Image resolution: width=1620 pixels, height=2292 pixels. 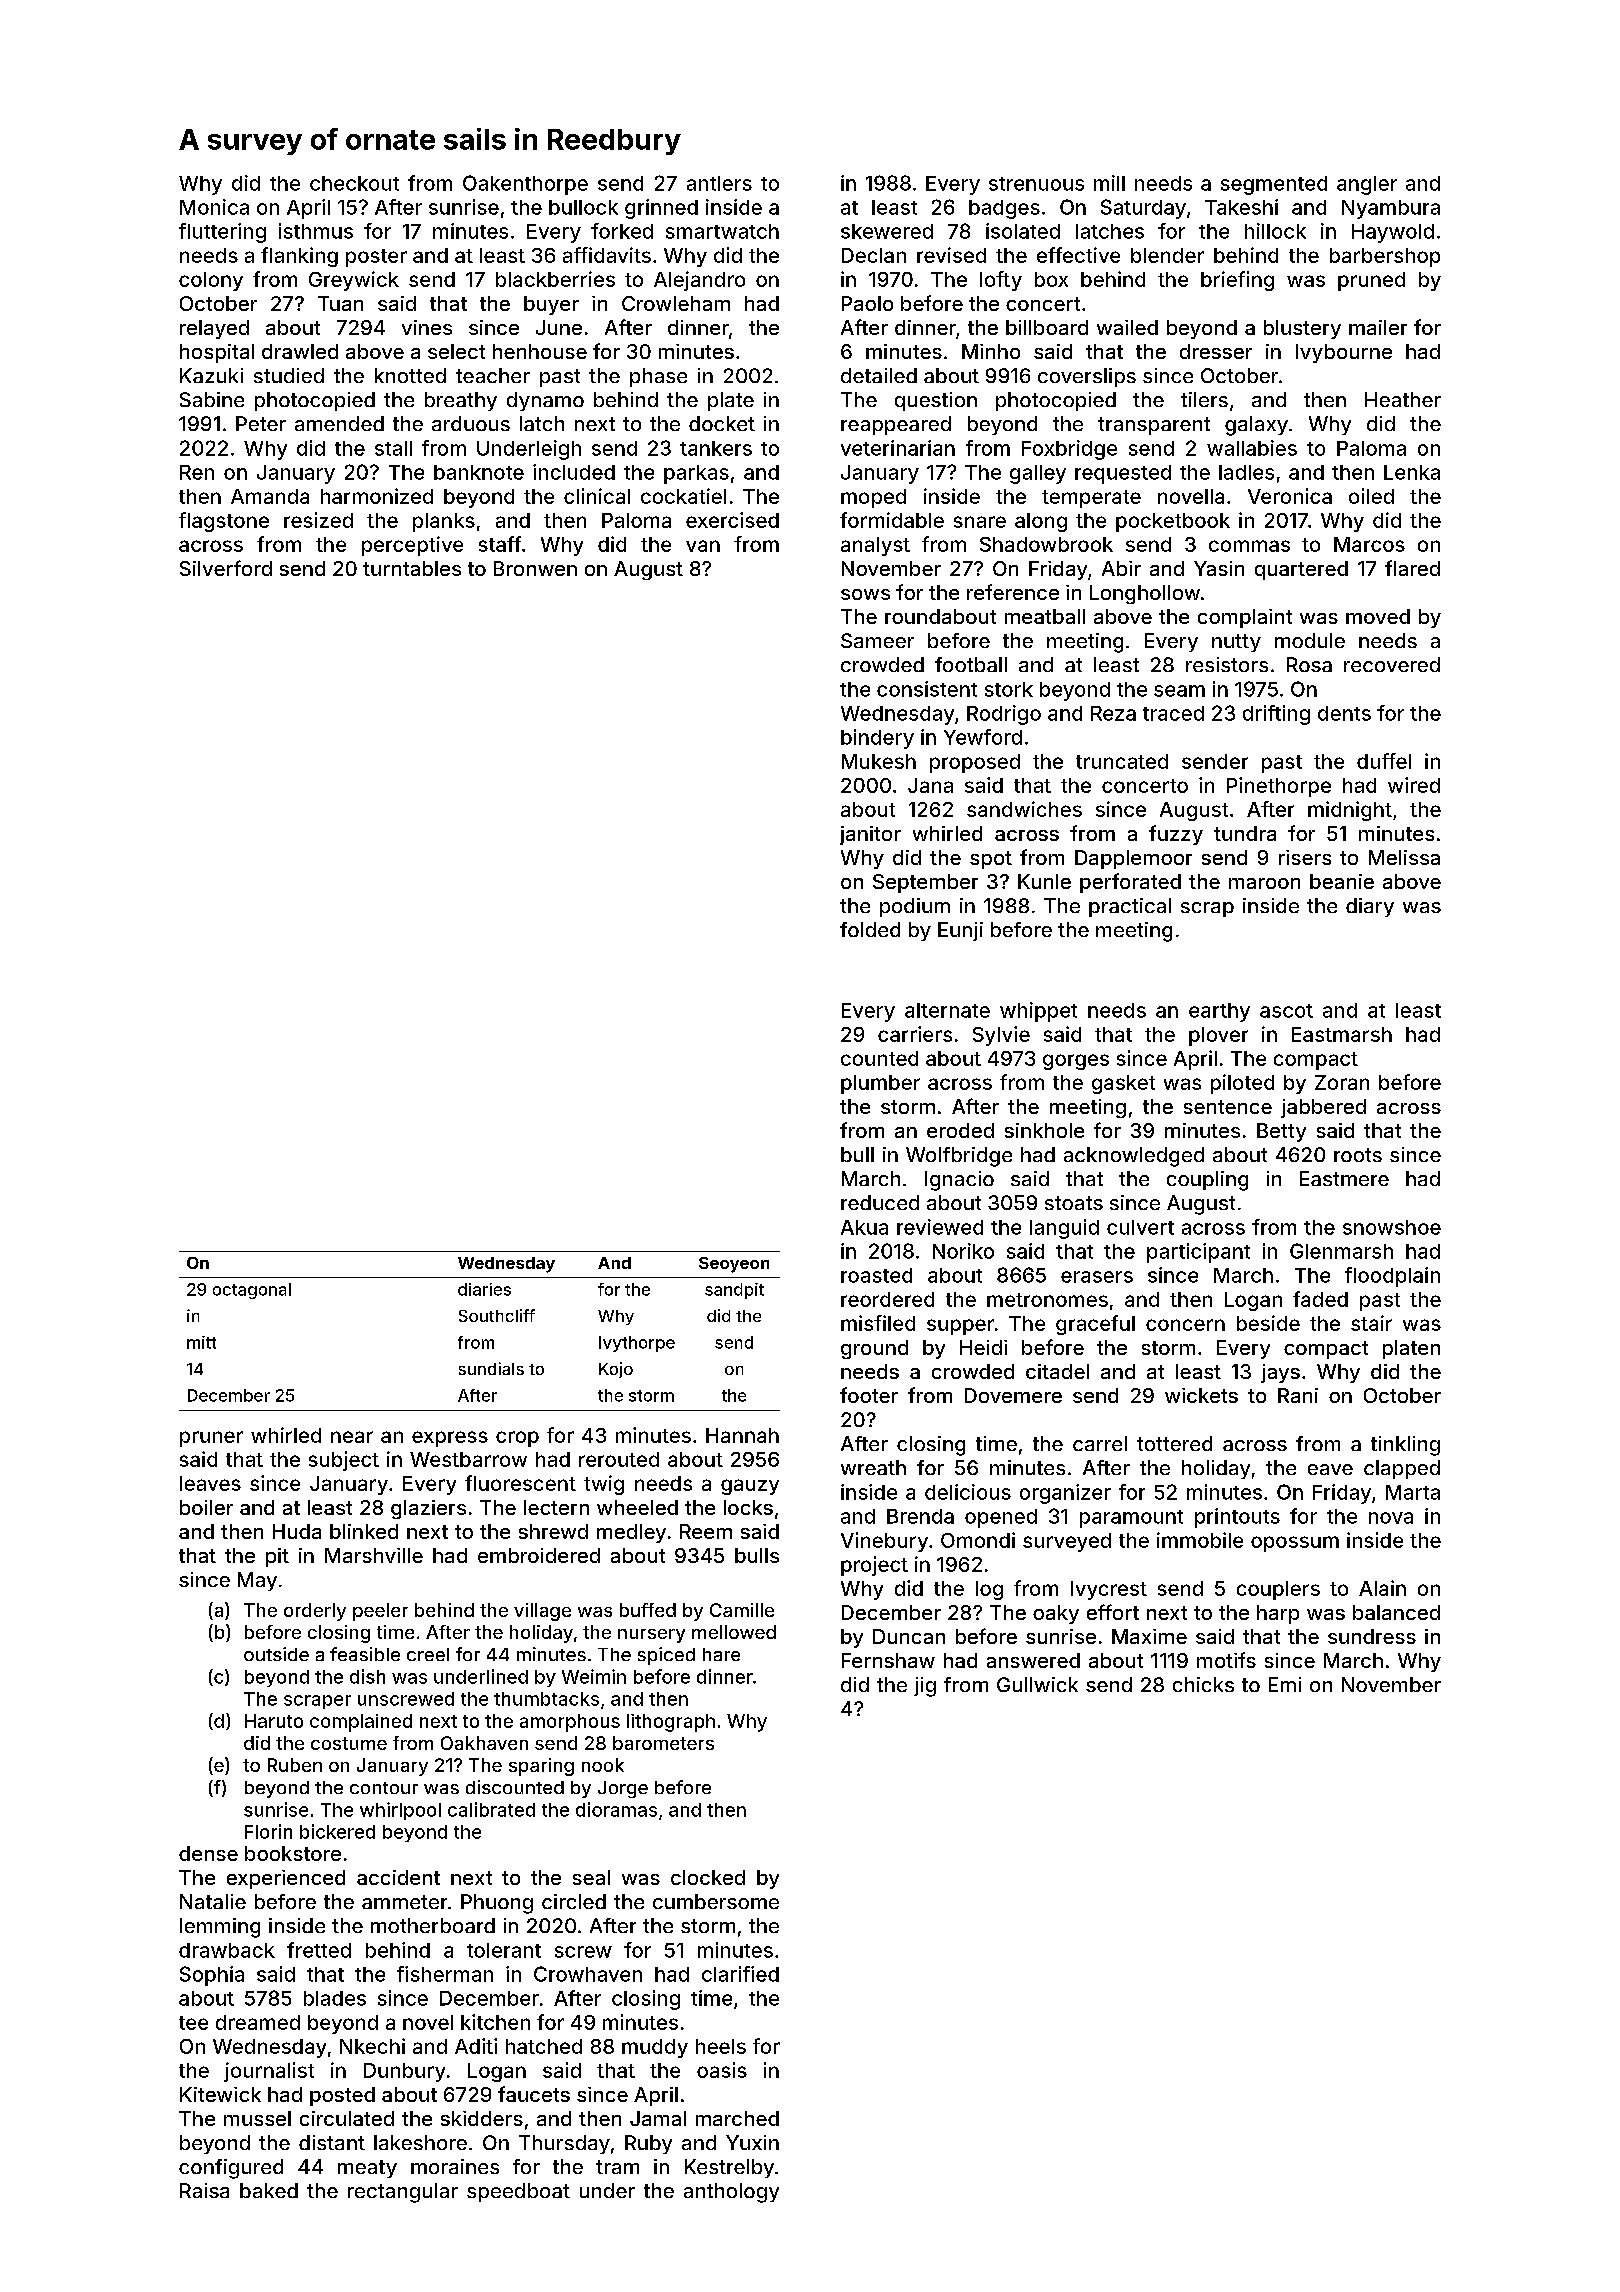 I want to click on octagonal, so click(x=252, y=1291).
